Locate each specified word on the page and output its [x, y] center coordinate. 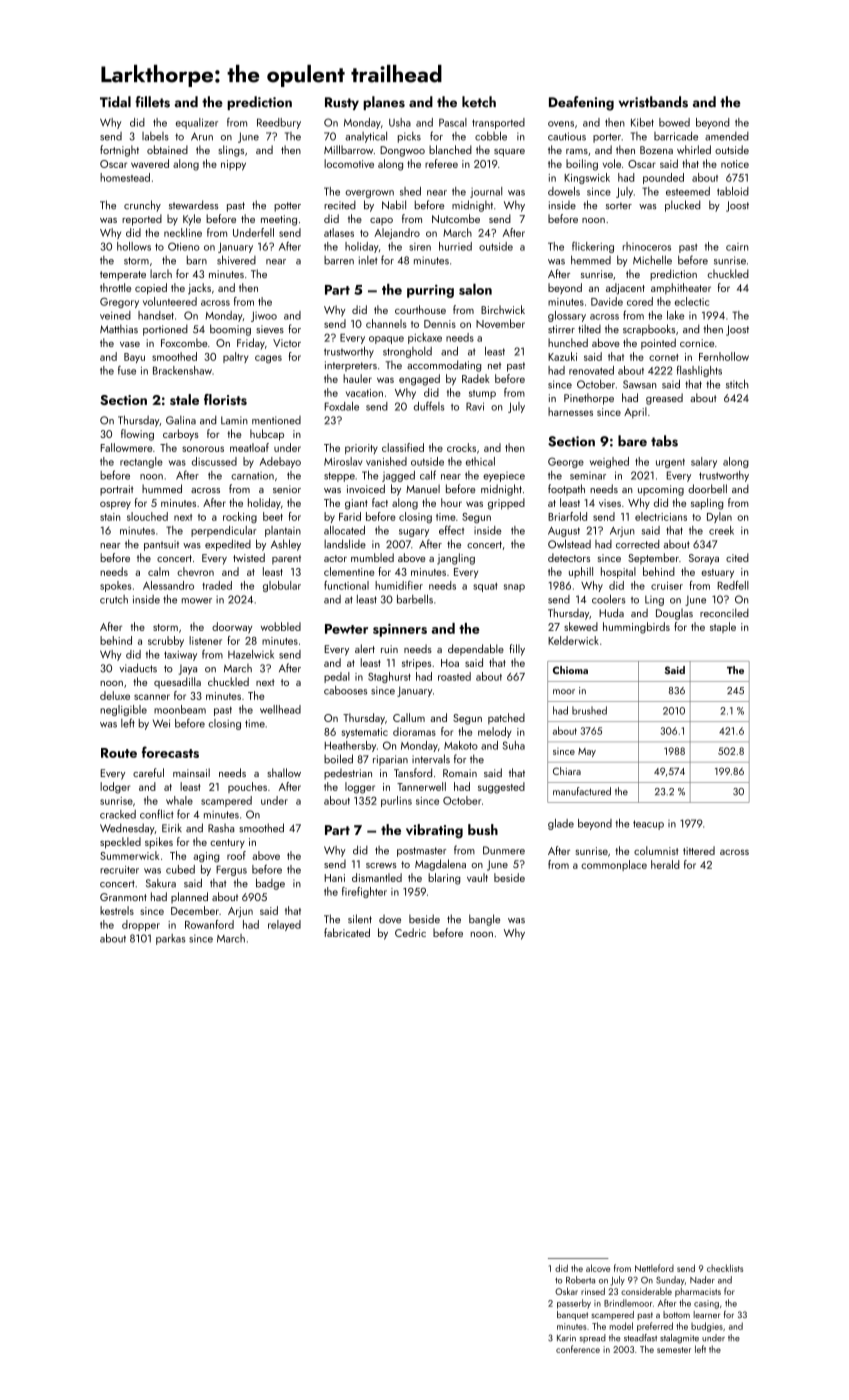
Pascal [453, 122]
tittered [699, 850]
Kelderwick [573, 640]
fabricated [347, 932]
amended [727, 136]
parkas [170, 939]
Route [119, 753]
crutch [114, 599]
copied [151, 289]
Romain [460, 773]
